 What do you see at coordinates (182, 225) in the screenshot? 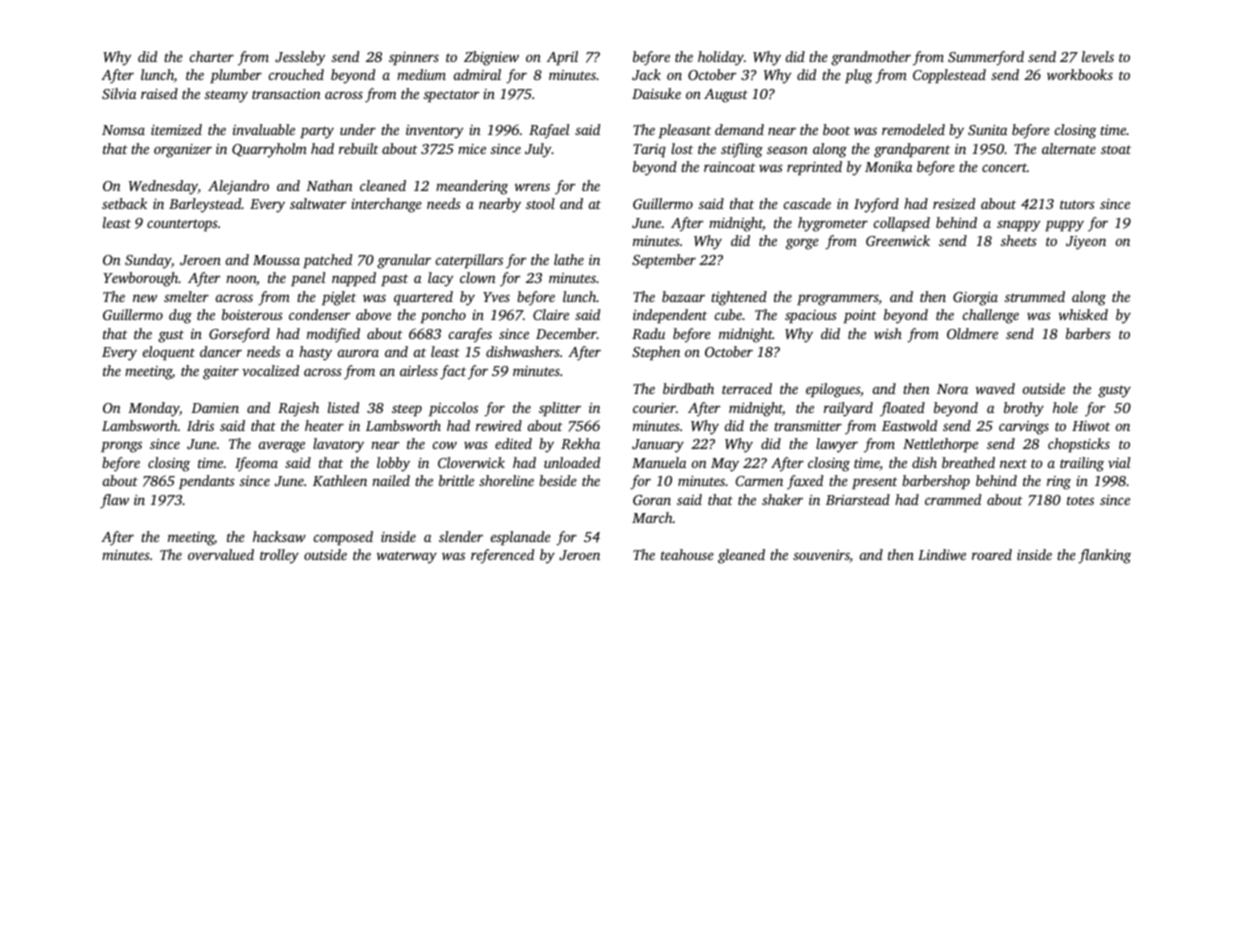
I see `countertops` at bounding box center [182, 225].
